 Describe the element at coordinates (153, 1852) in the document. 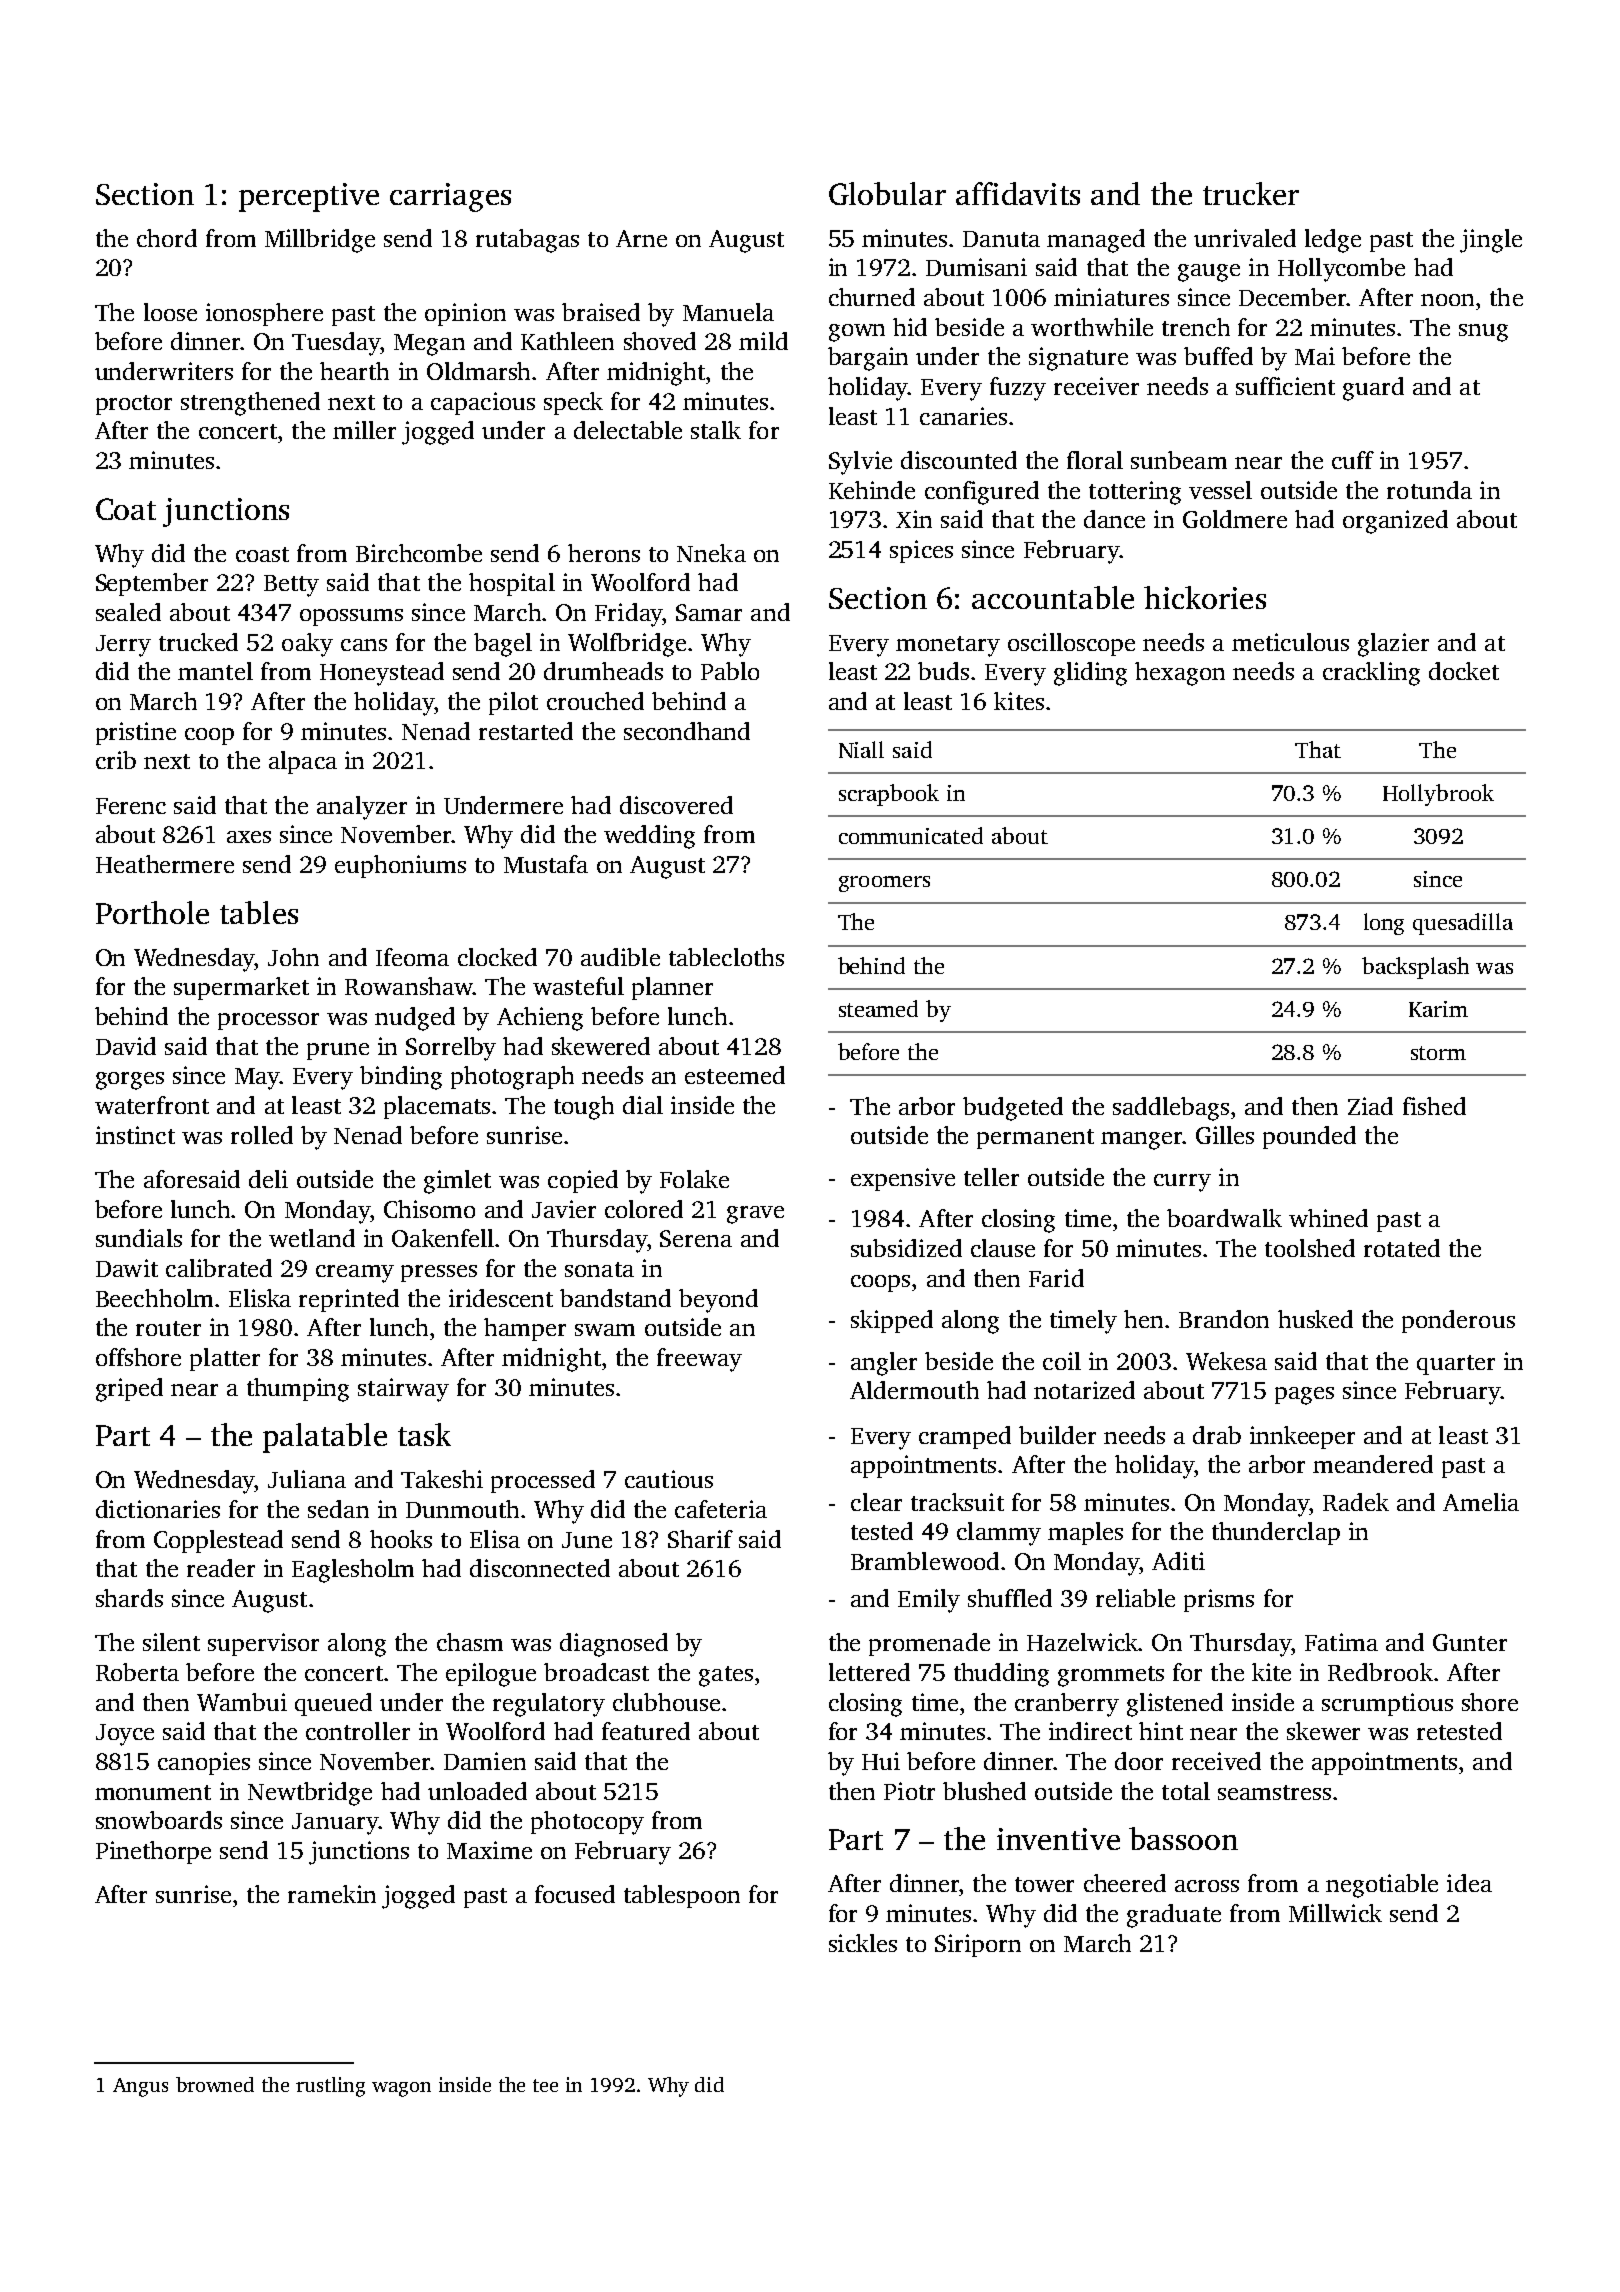

I see `Pinethorpe` at that location.
